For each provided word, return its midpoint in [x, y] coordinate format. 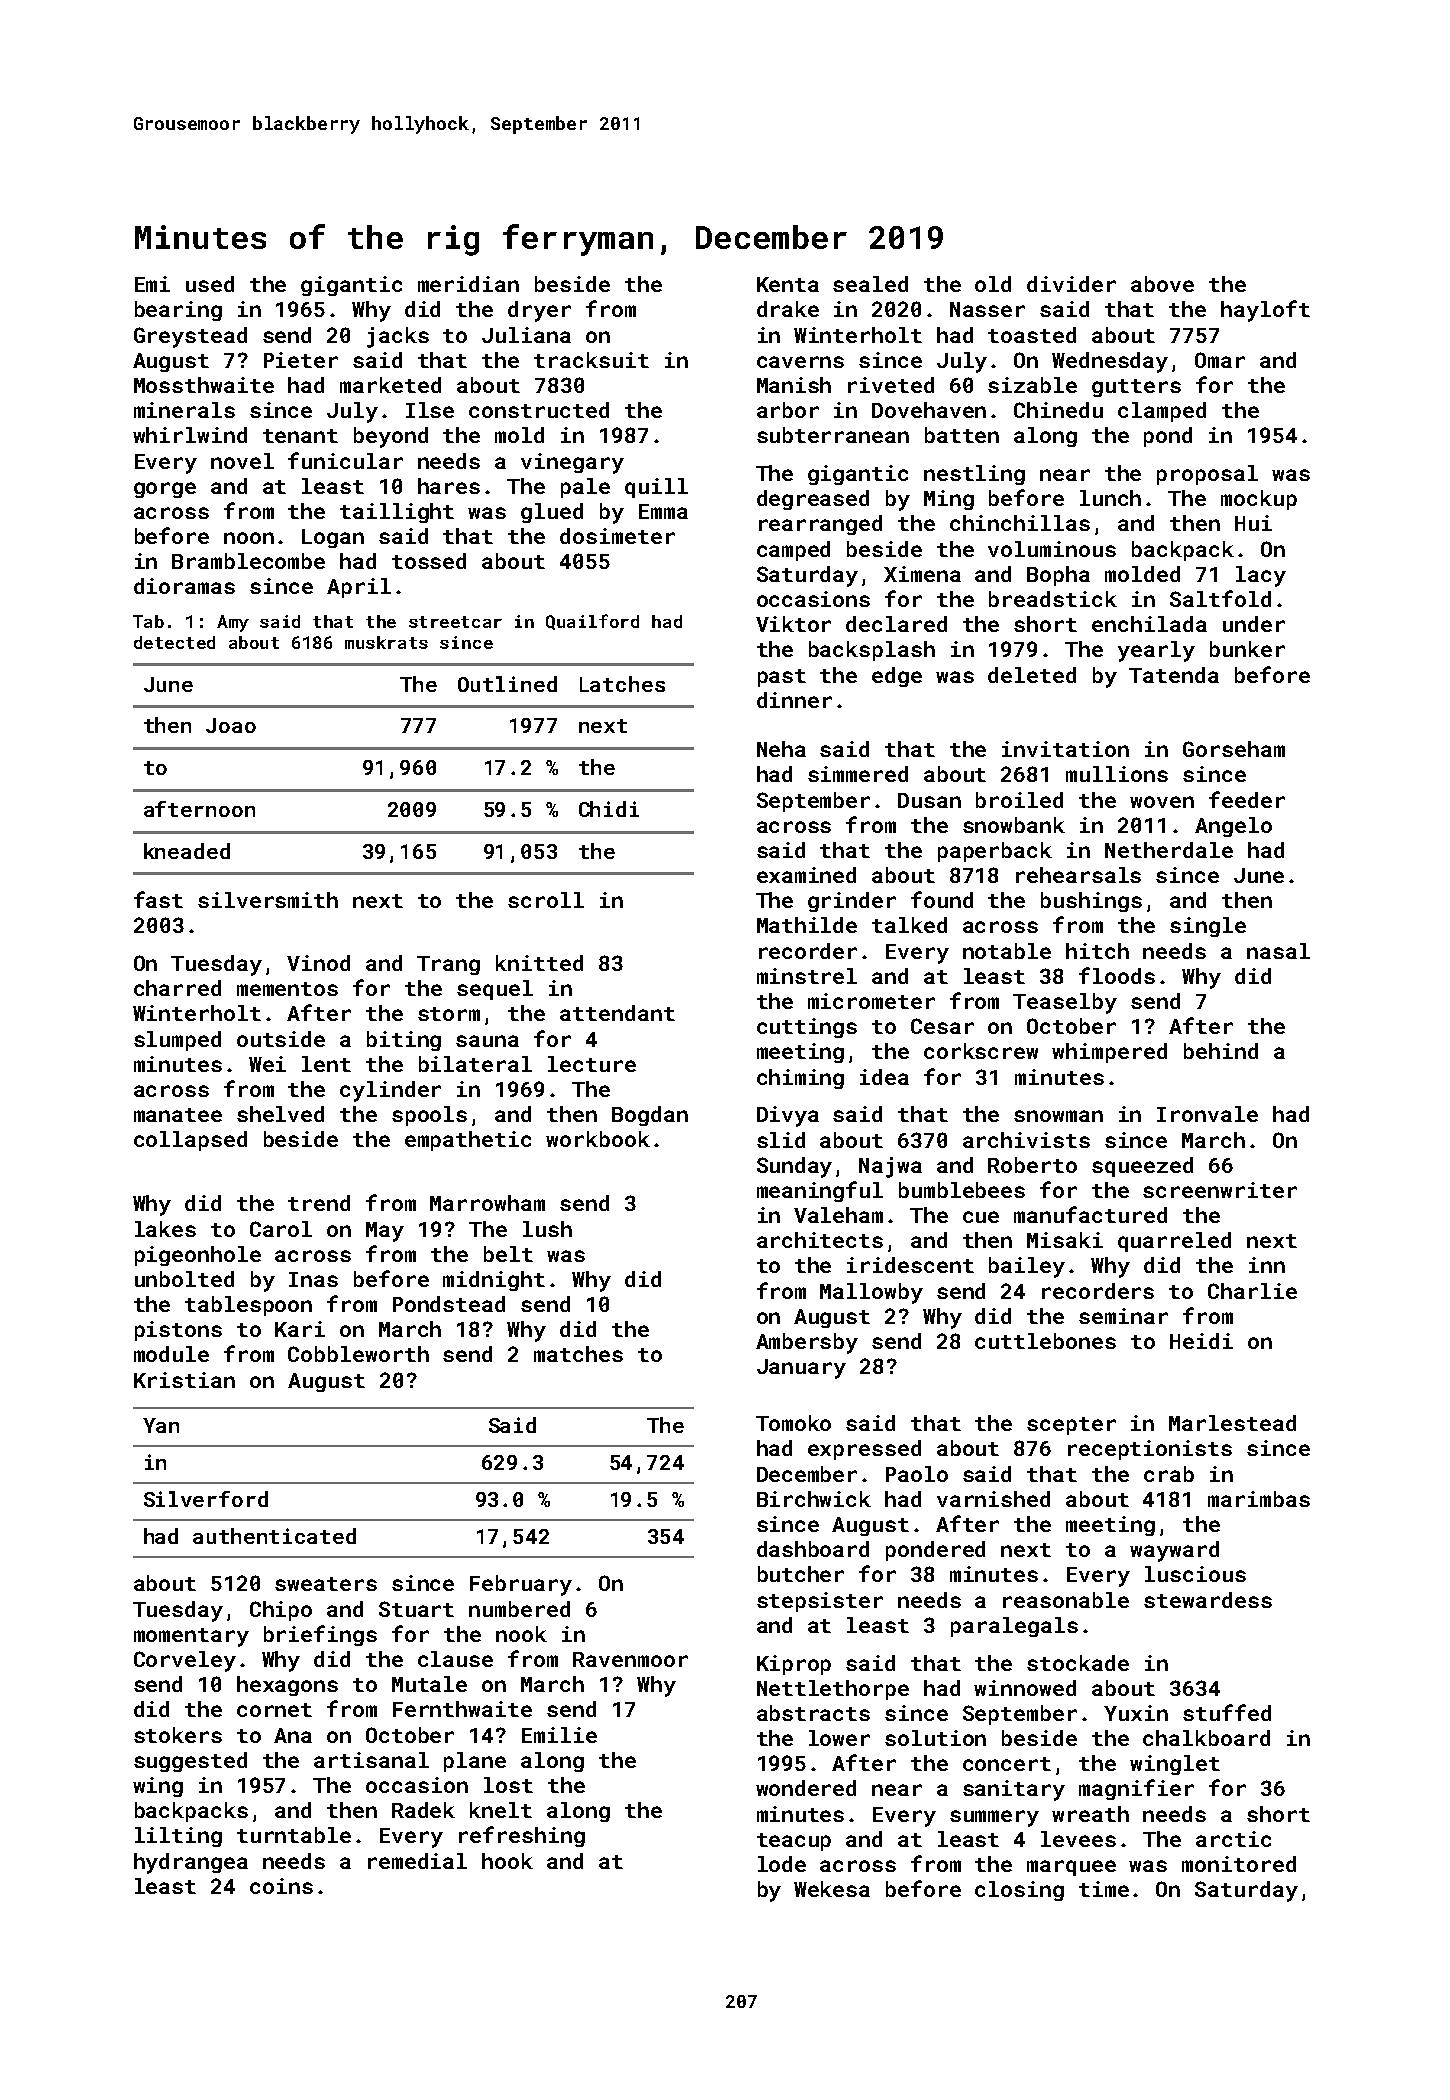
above [1162, 284]
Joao [231, 725]
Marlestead [1232, 1423]
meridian [468, 284]
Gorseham [1234, 749]
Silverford [206, 1499]
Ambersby [807, 1343]
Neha [781, 749]
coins [281, 1886]
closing [1019, 1891]
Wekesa [832, 1889]
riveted [891, 385]
